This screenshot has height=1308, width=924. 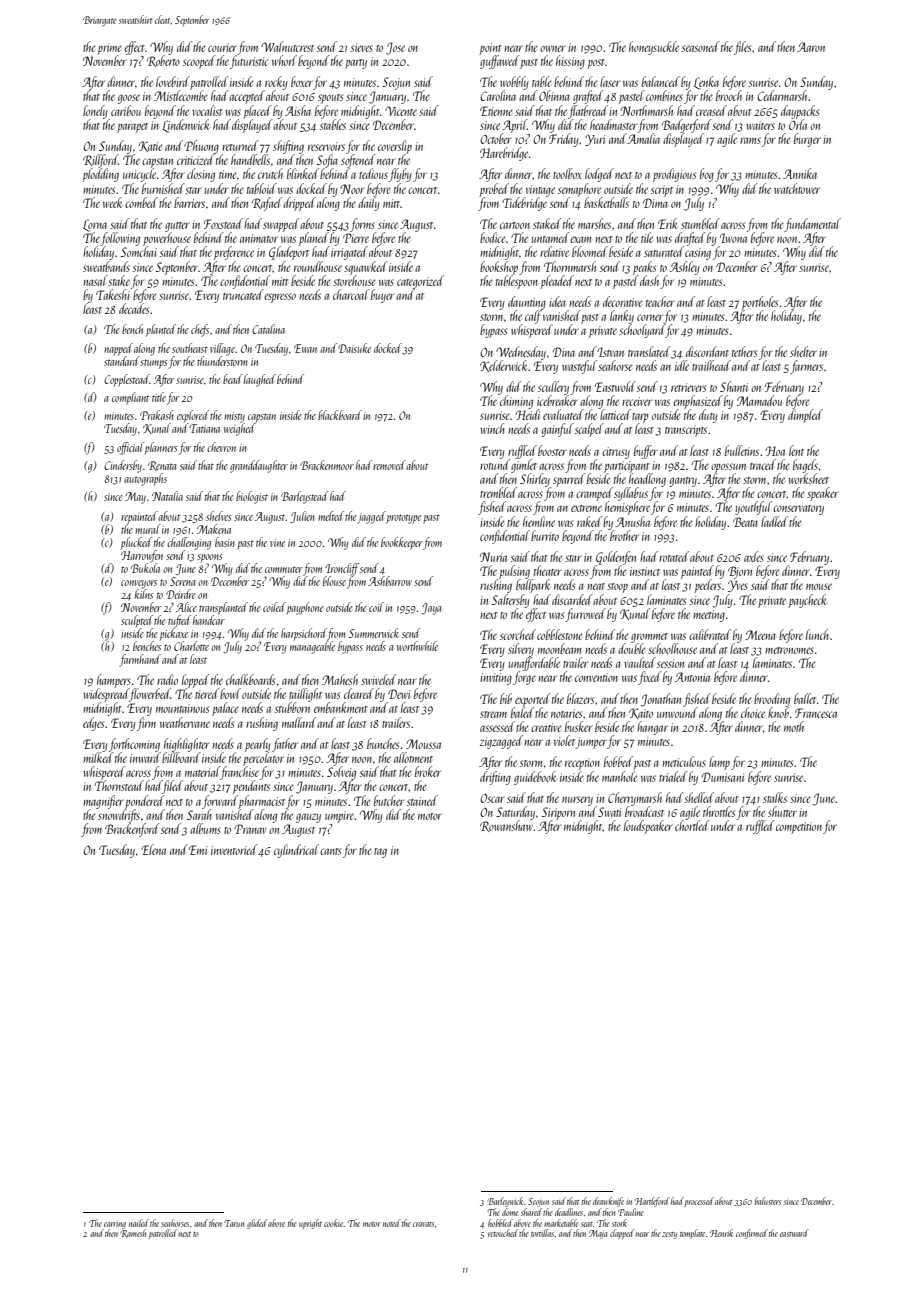 What do you see at coordinates (334, 1223) in the screenshot?
I see `cookie` at bounding box center [334, 1223].
